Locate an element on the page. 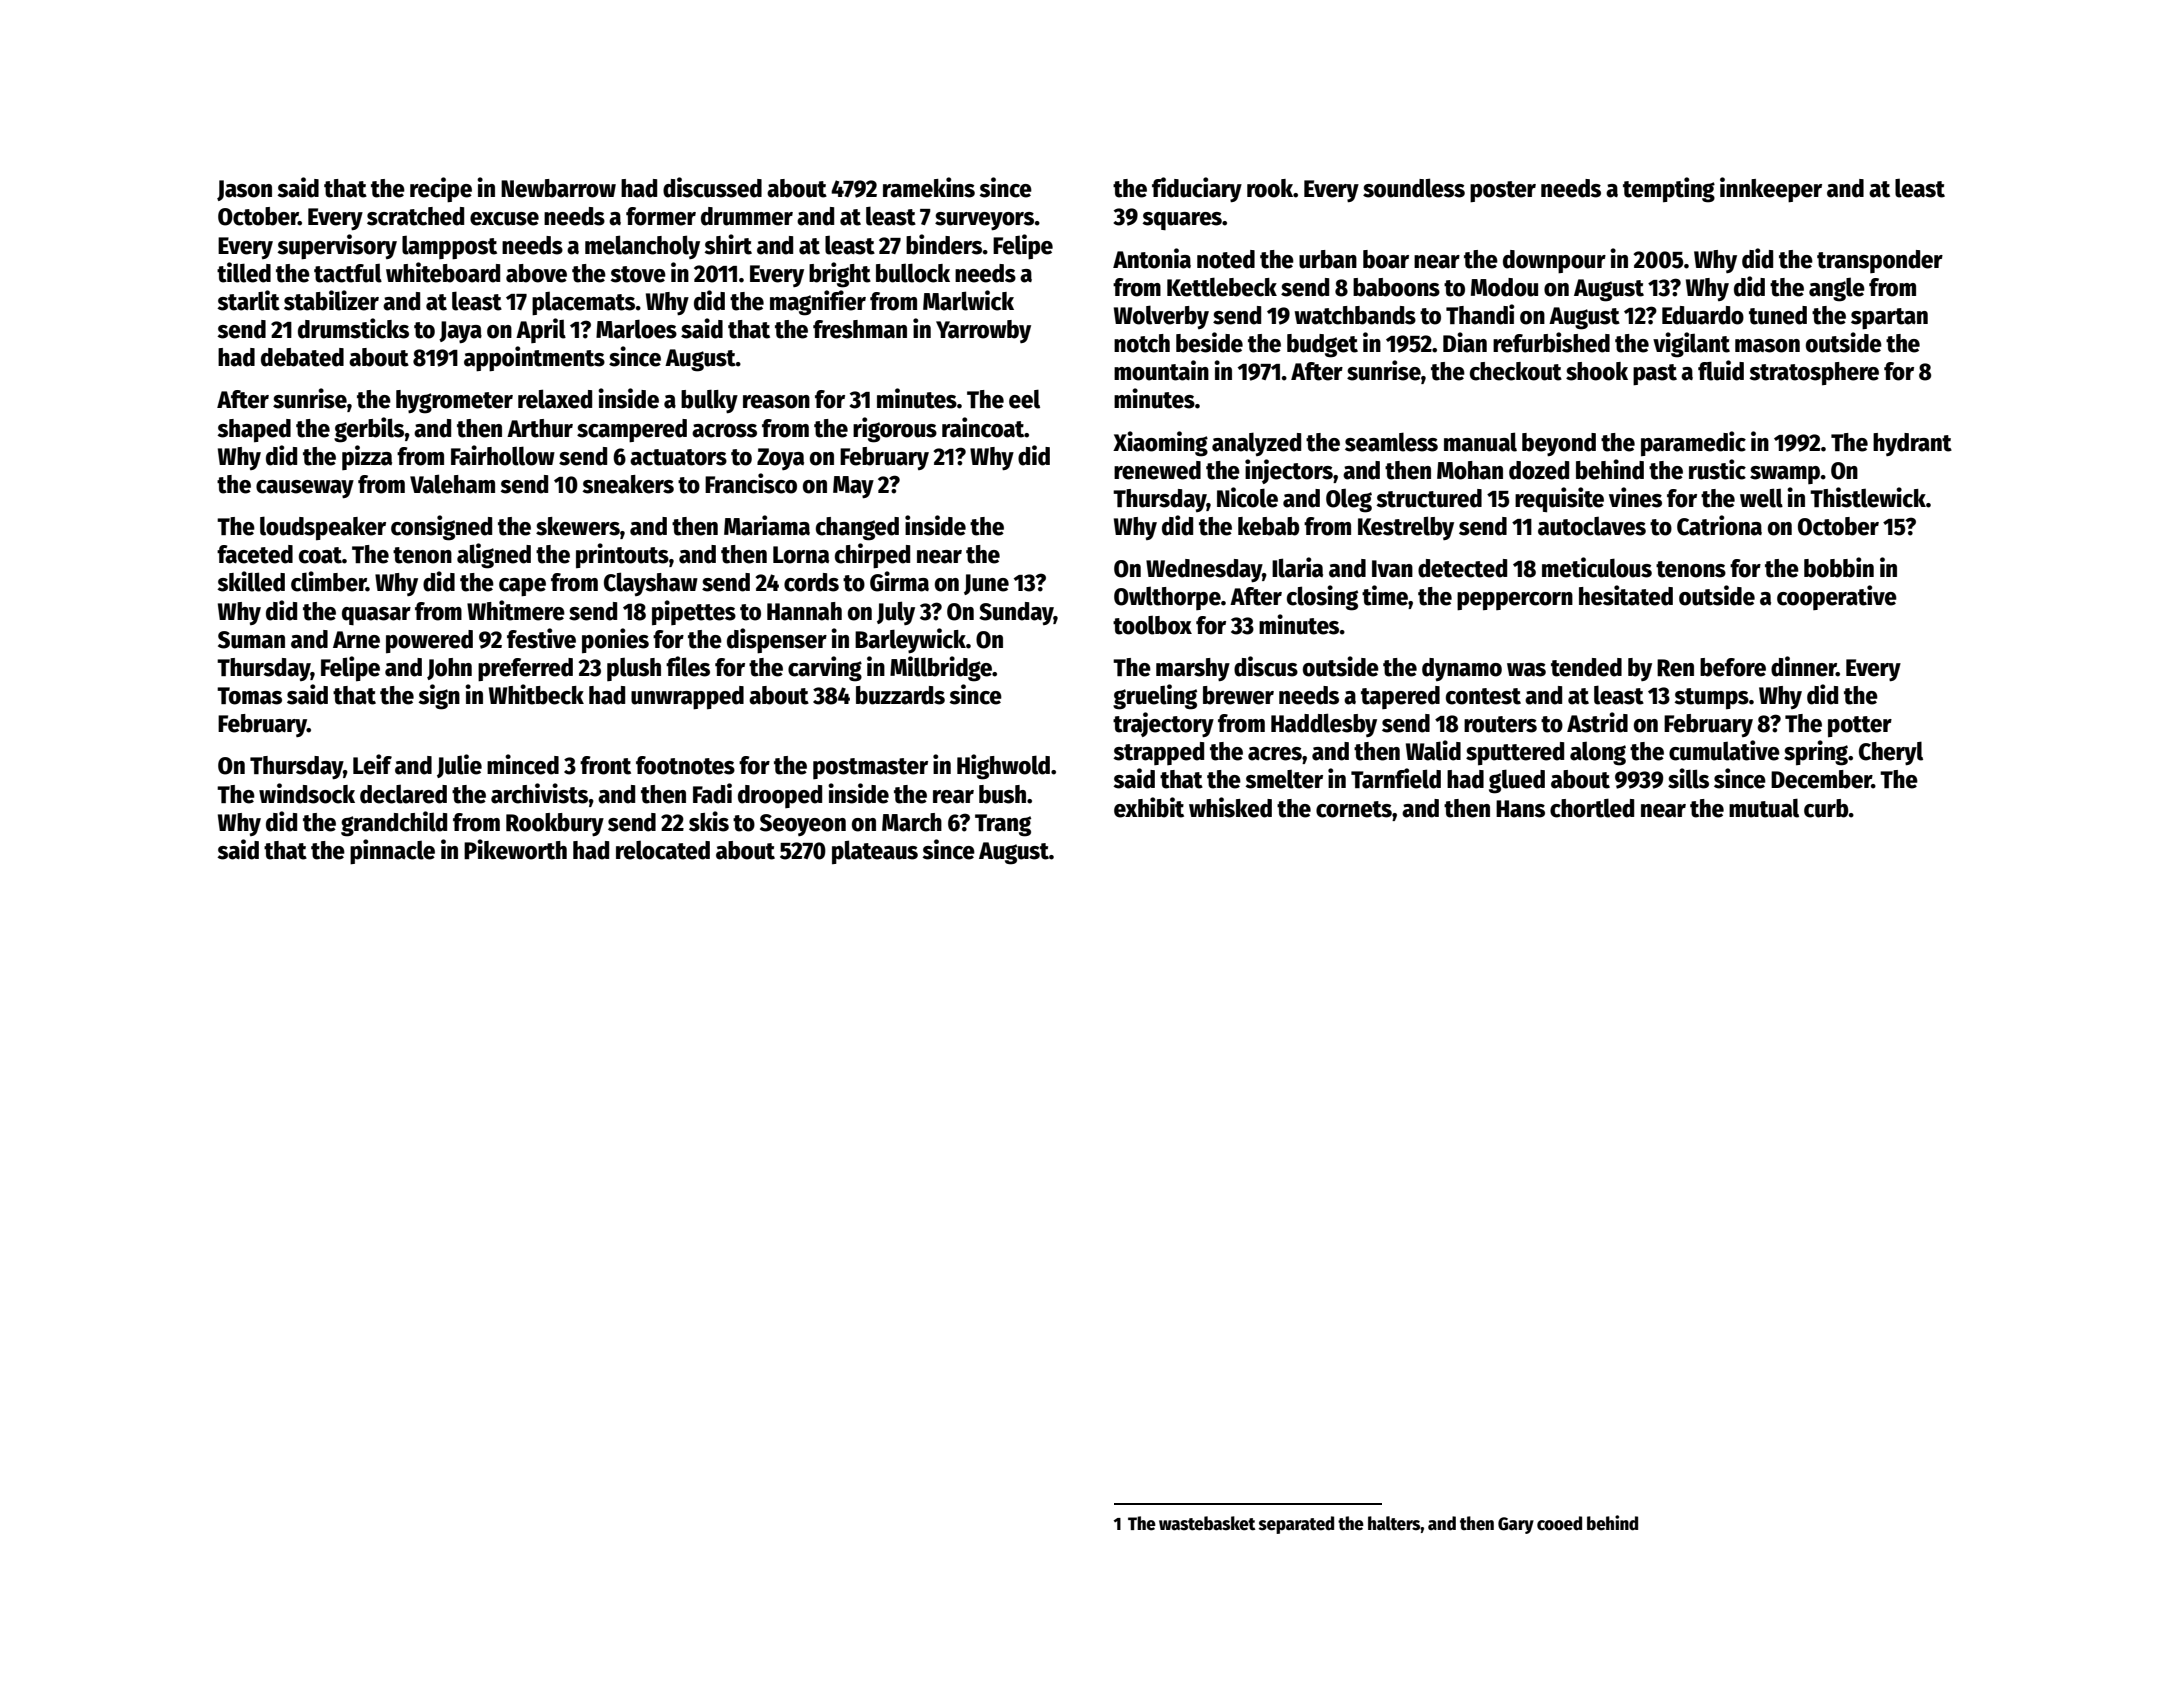 The height and width of the image is (1683, 2178). detected is located at coordinates (1462, 568).
